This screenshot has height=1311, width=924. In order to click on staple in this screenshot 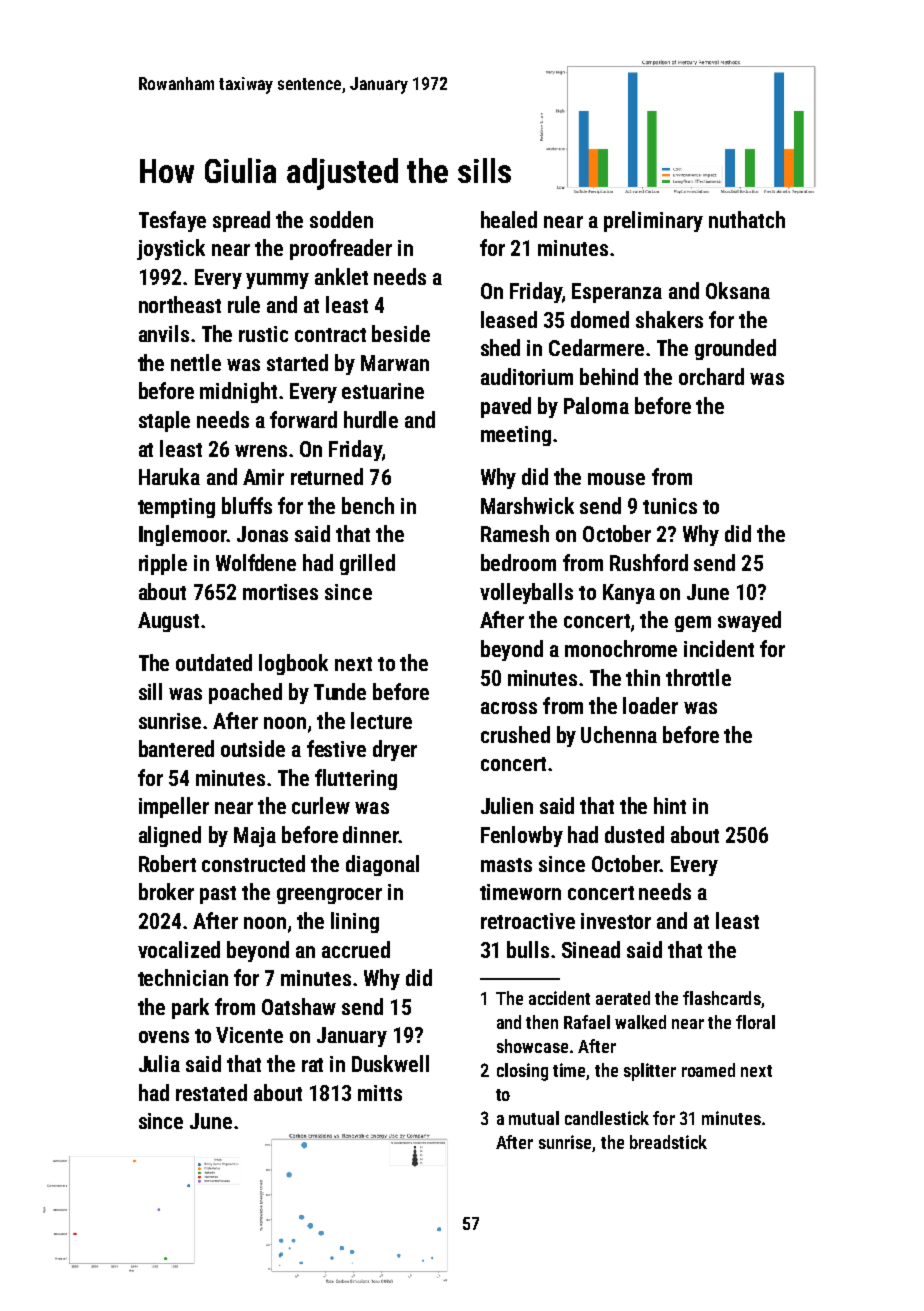, I will do `click(164, 421)`.
